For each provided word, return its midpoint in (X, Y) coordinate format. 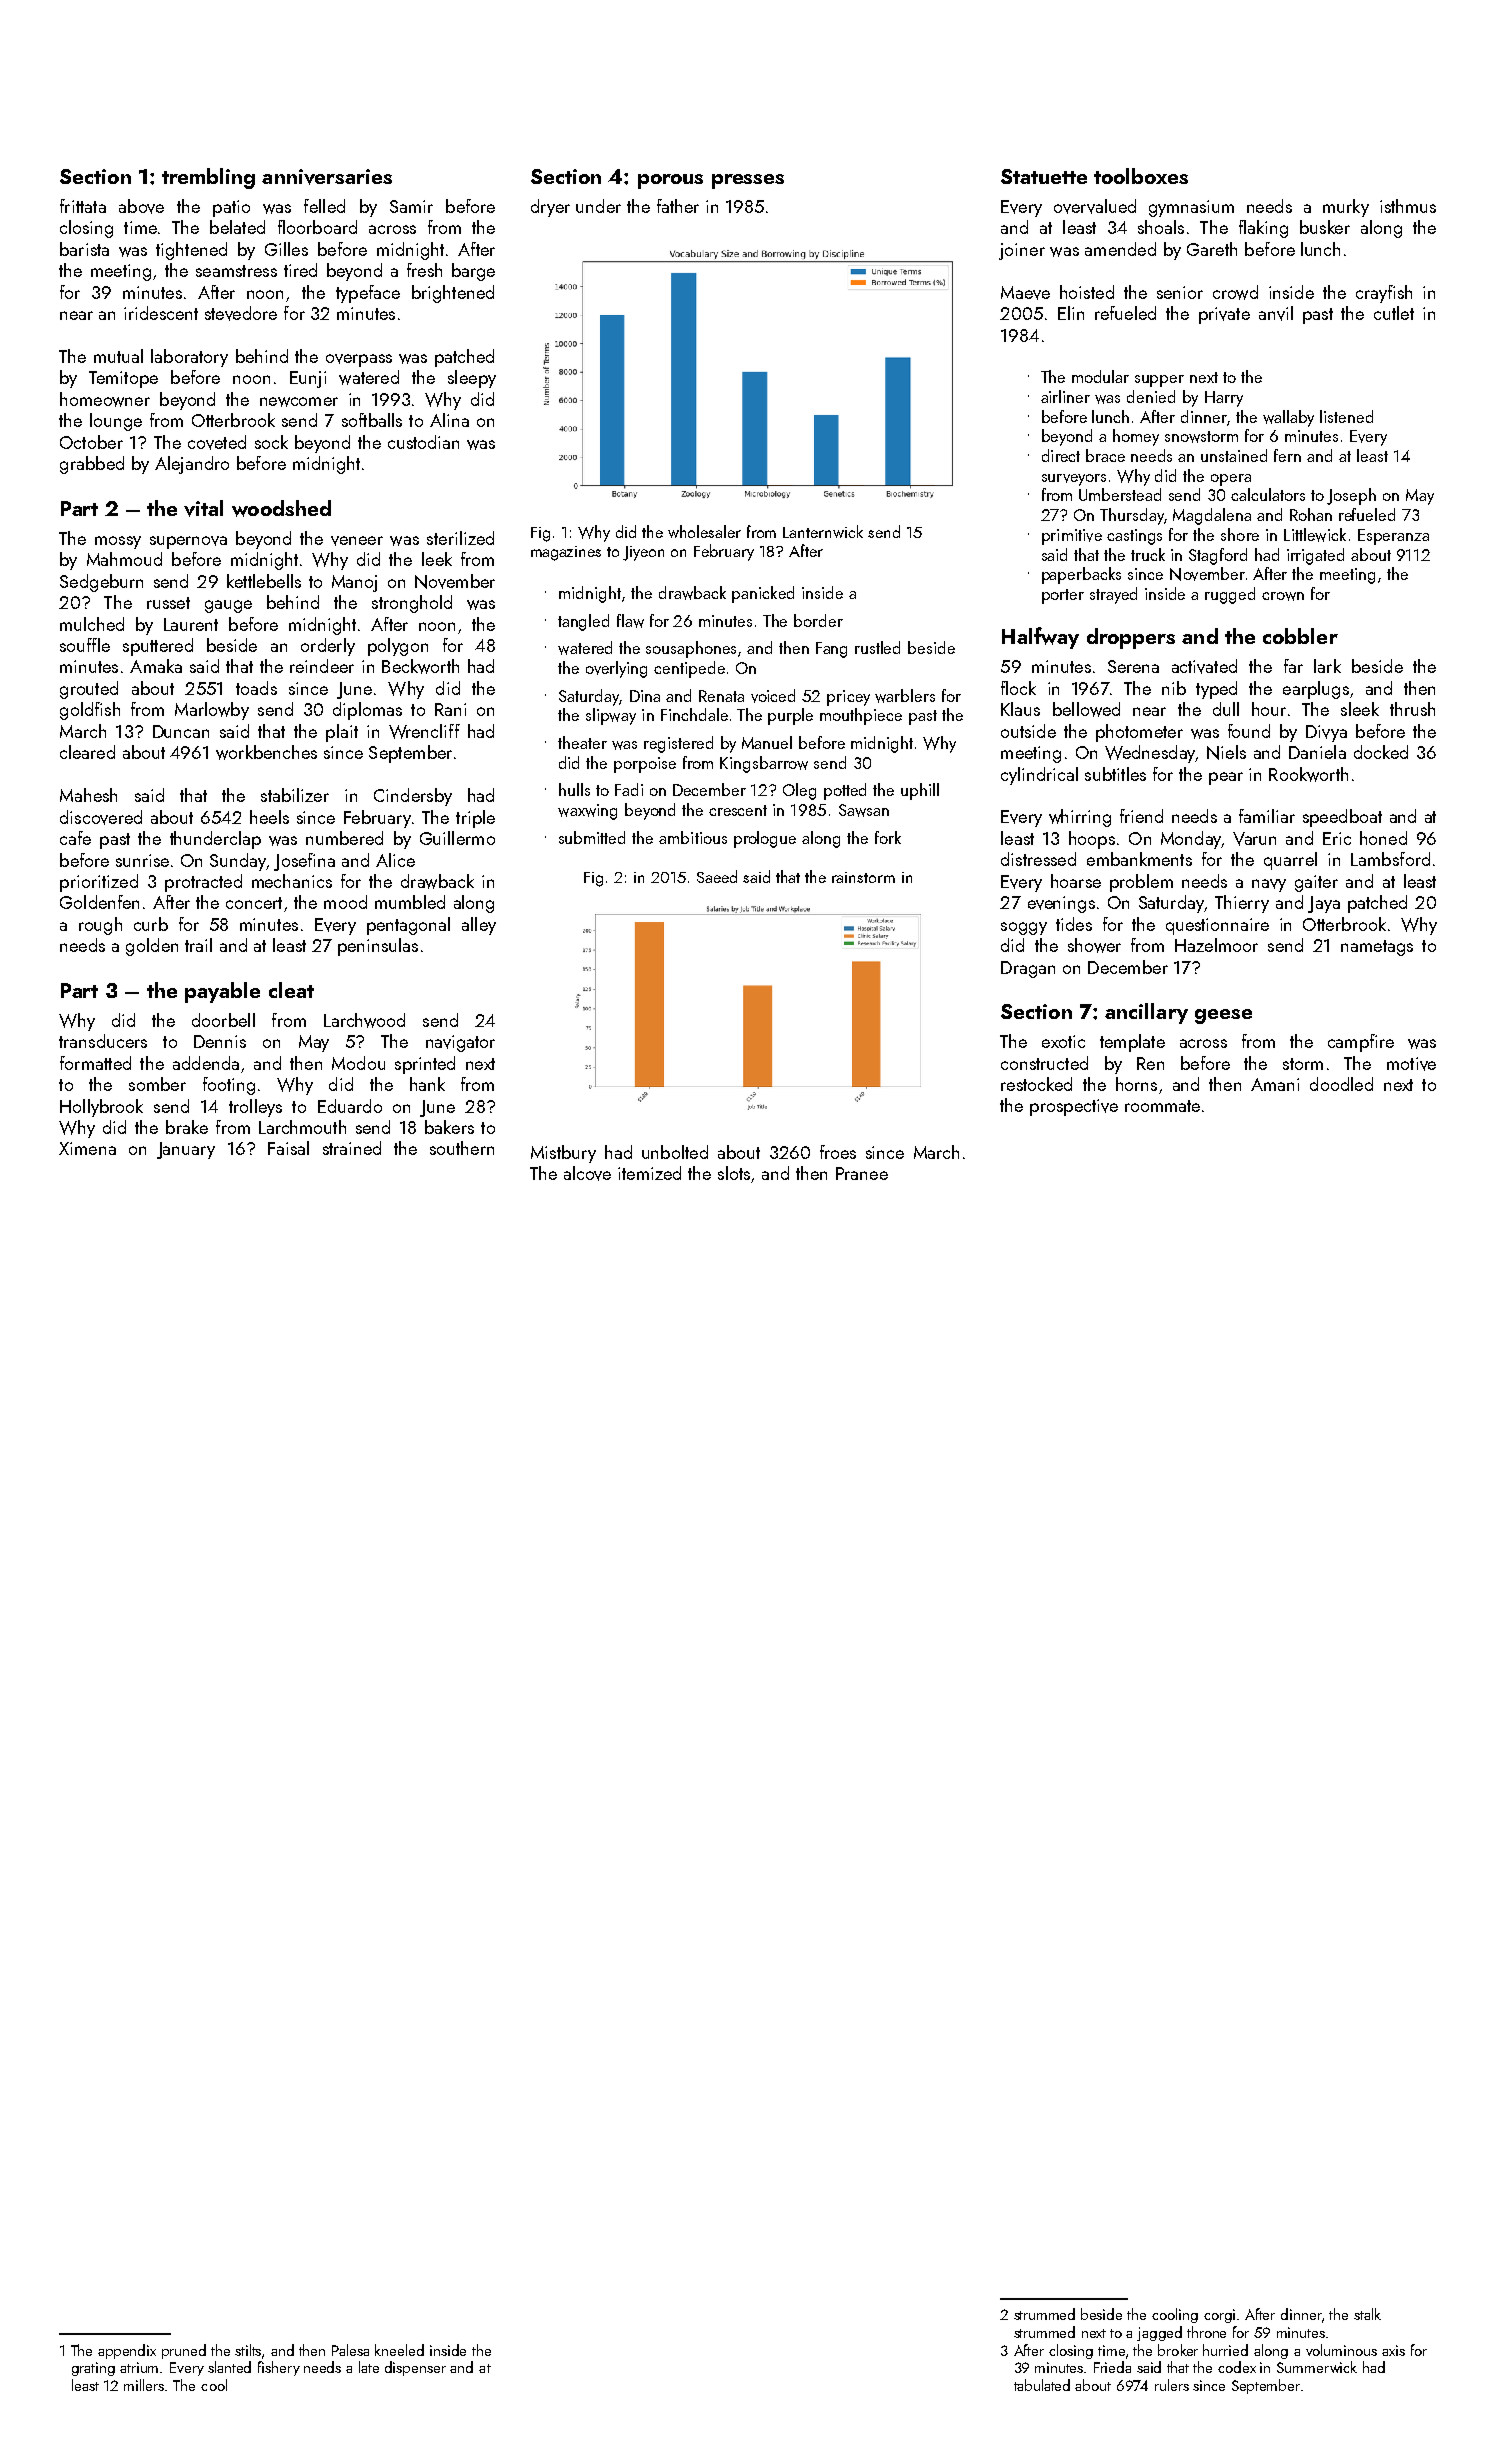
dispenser (415, 2368)
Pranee (862, 1173)
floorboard (317, 227)
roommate (1162, 1106)
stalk (1367, 2314)
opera (1231, 480)
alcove (587, 1173)
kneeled (399, 2350)
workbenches (266, 752)
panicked (763, 594)
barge (473, 272)
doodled (1341, 1084)
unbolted (675, 1152)
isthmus (1408, 206)
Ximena (87, 1148)
